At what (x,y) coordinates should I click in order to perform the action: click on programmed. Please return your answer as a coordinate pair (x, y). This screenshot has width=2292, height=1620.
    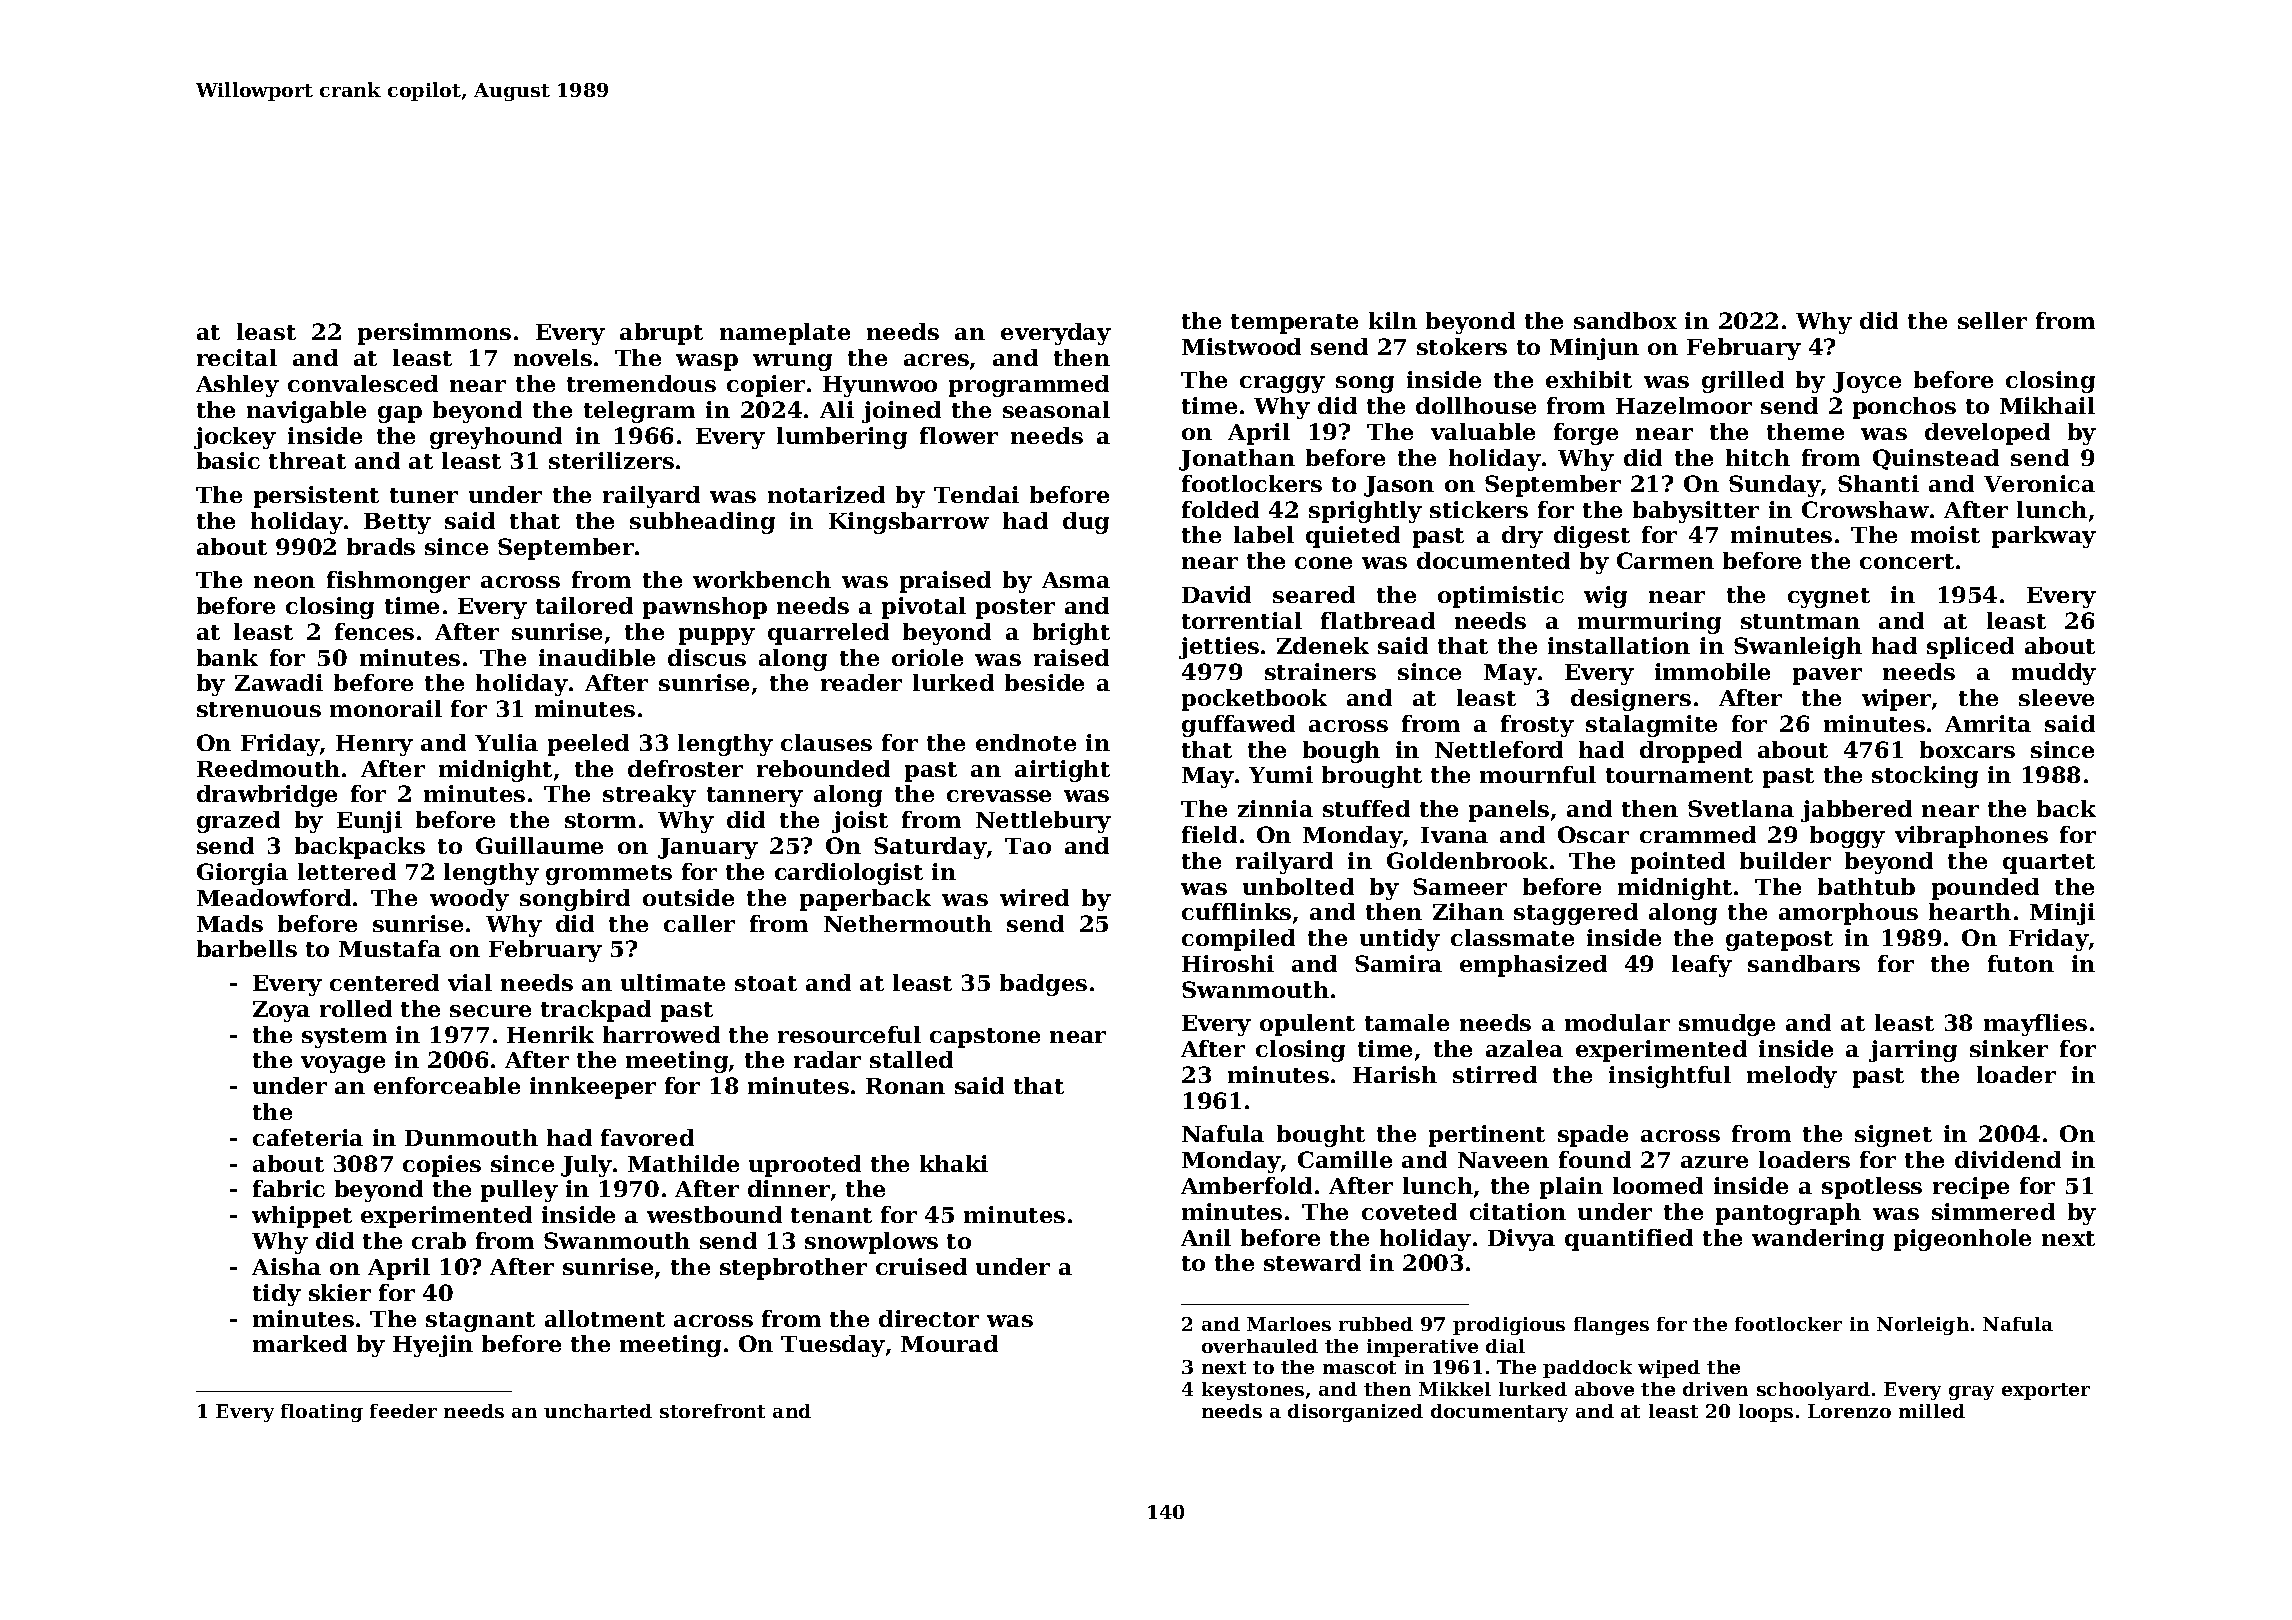
    Looking at the image, I should click on (1029, 386).
